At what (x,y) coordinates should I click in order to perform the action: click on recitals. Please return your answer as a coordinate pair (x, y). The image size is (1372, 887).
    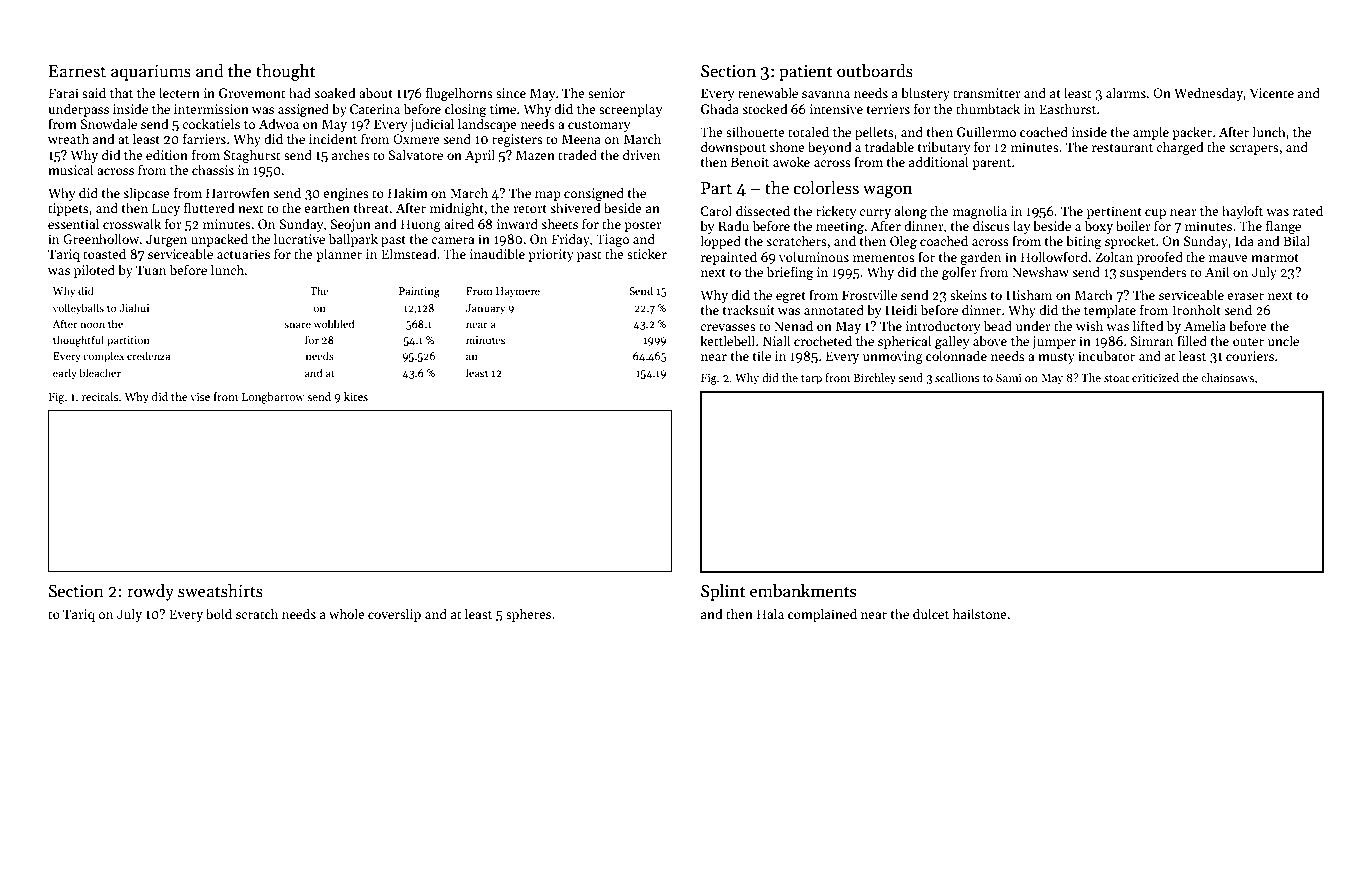
    Looking at the image, I should click on (100, 396).
